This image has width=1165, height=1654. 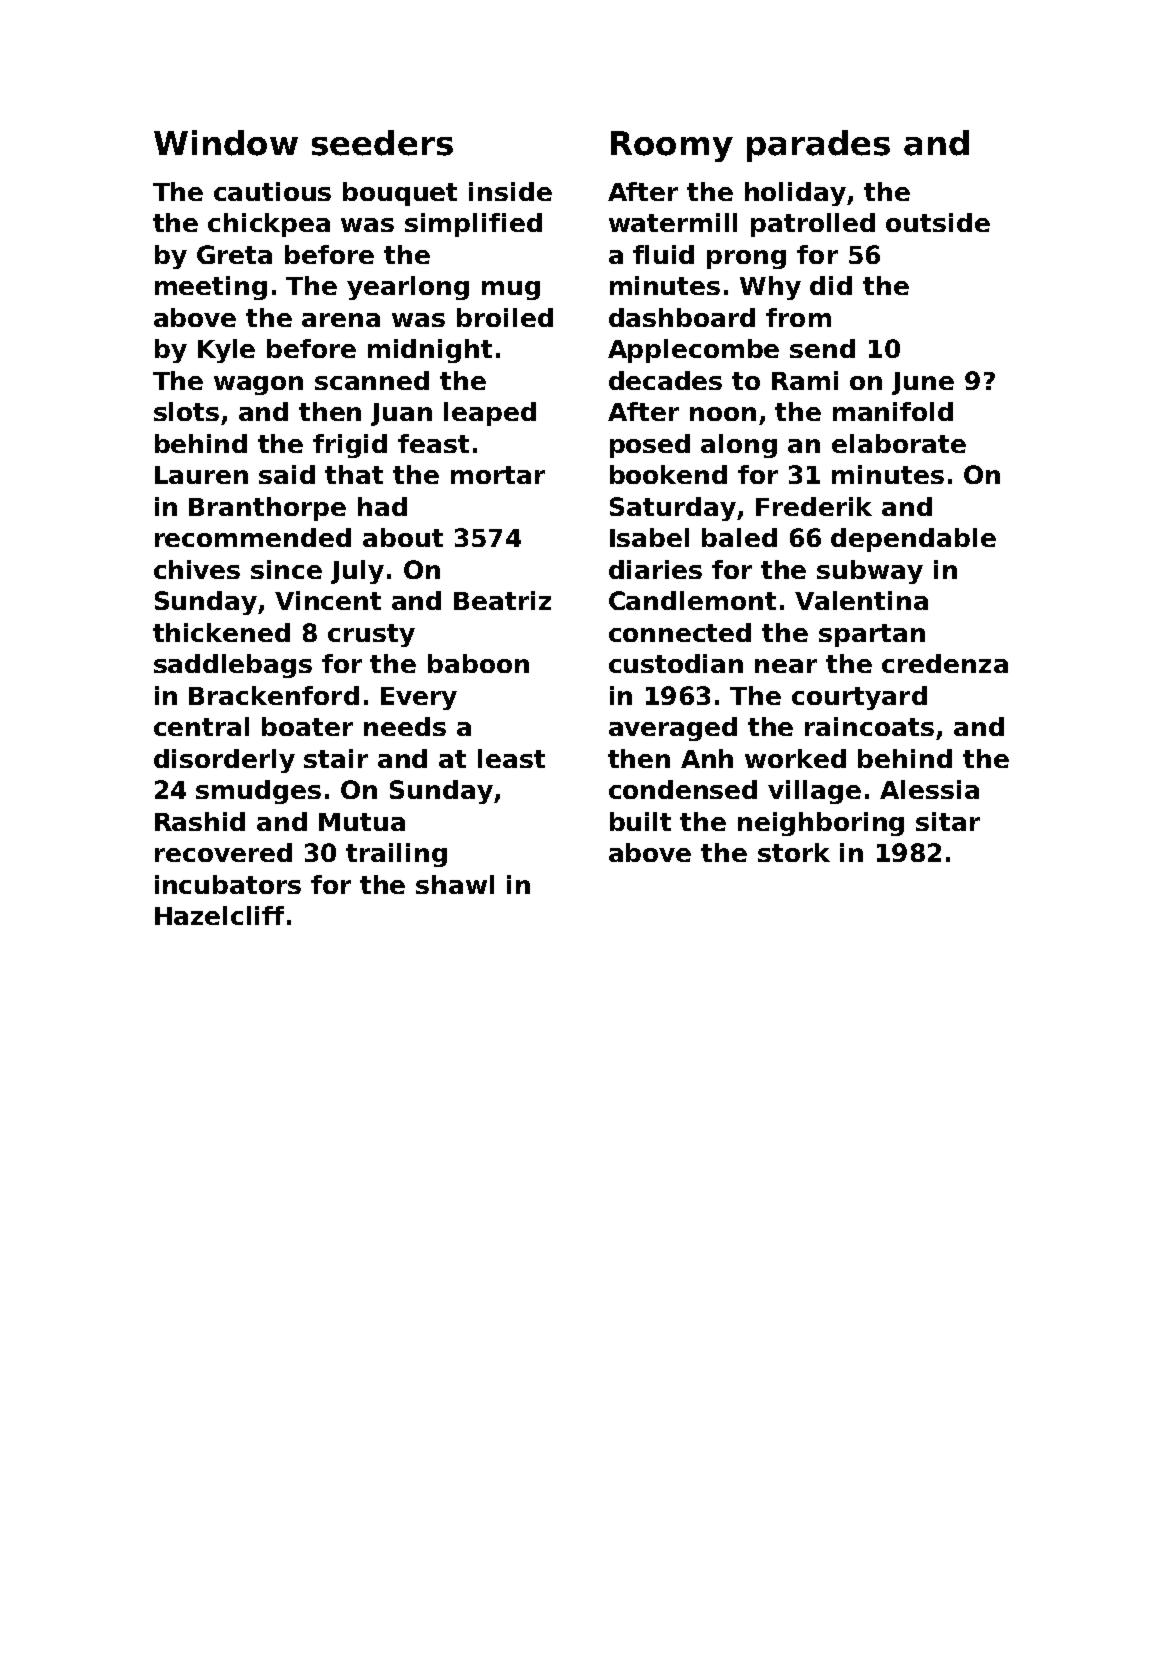 I want to click on Window, so click(x=226, y=143).
